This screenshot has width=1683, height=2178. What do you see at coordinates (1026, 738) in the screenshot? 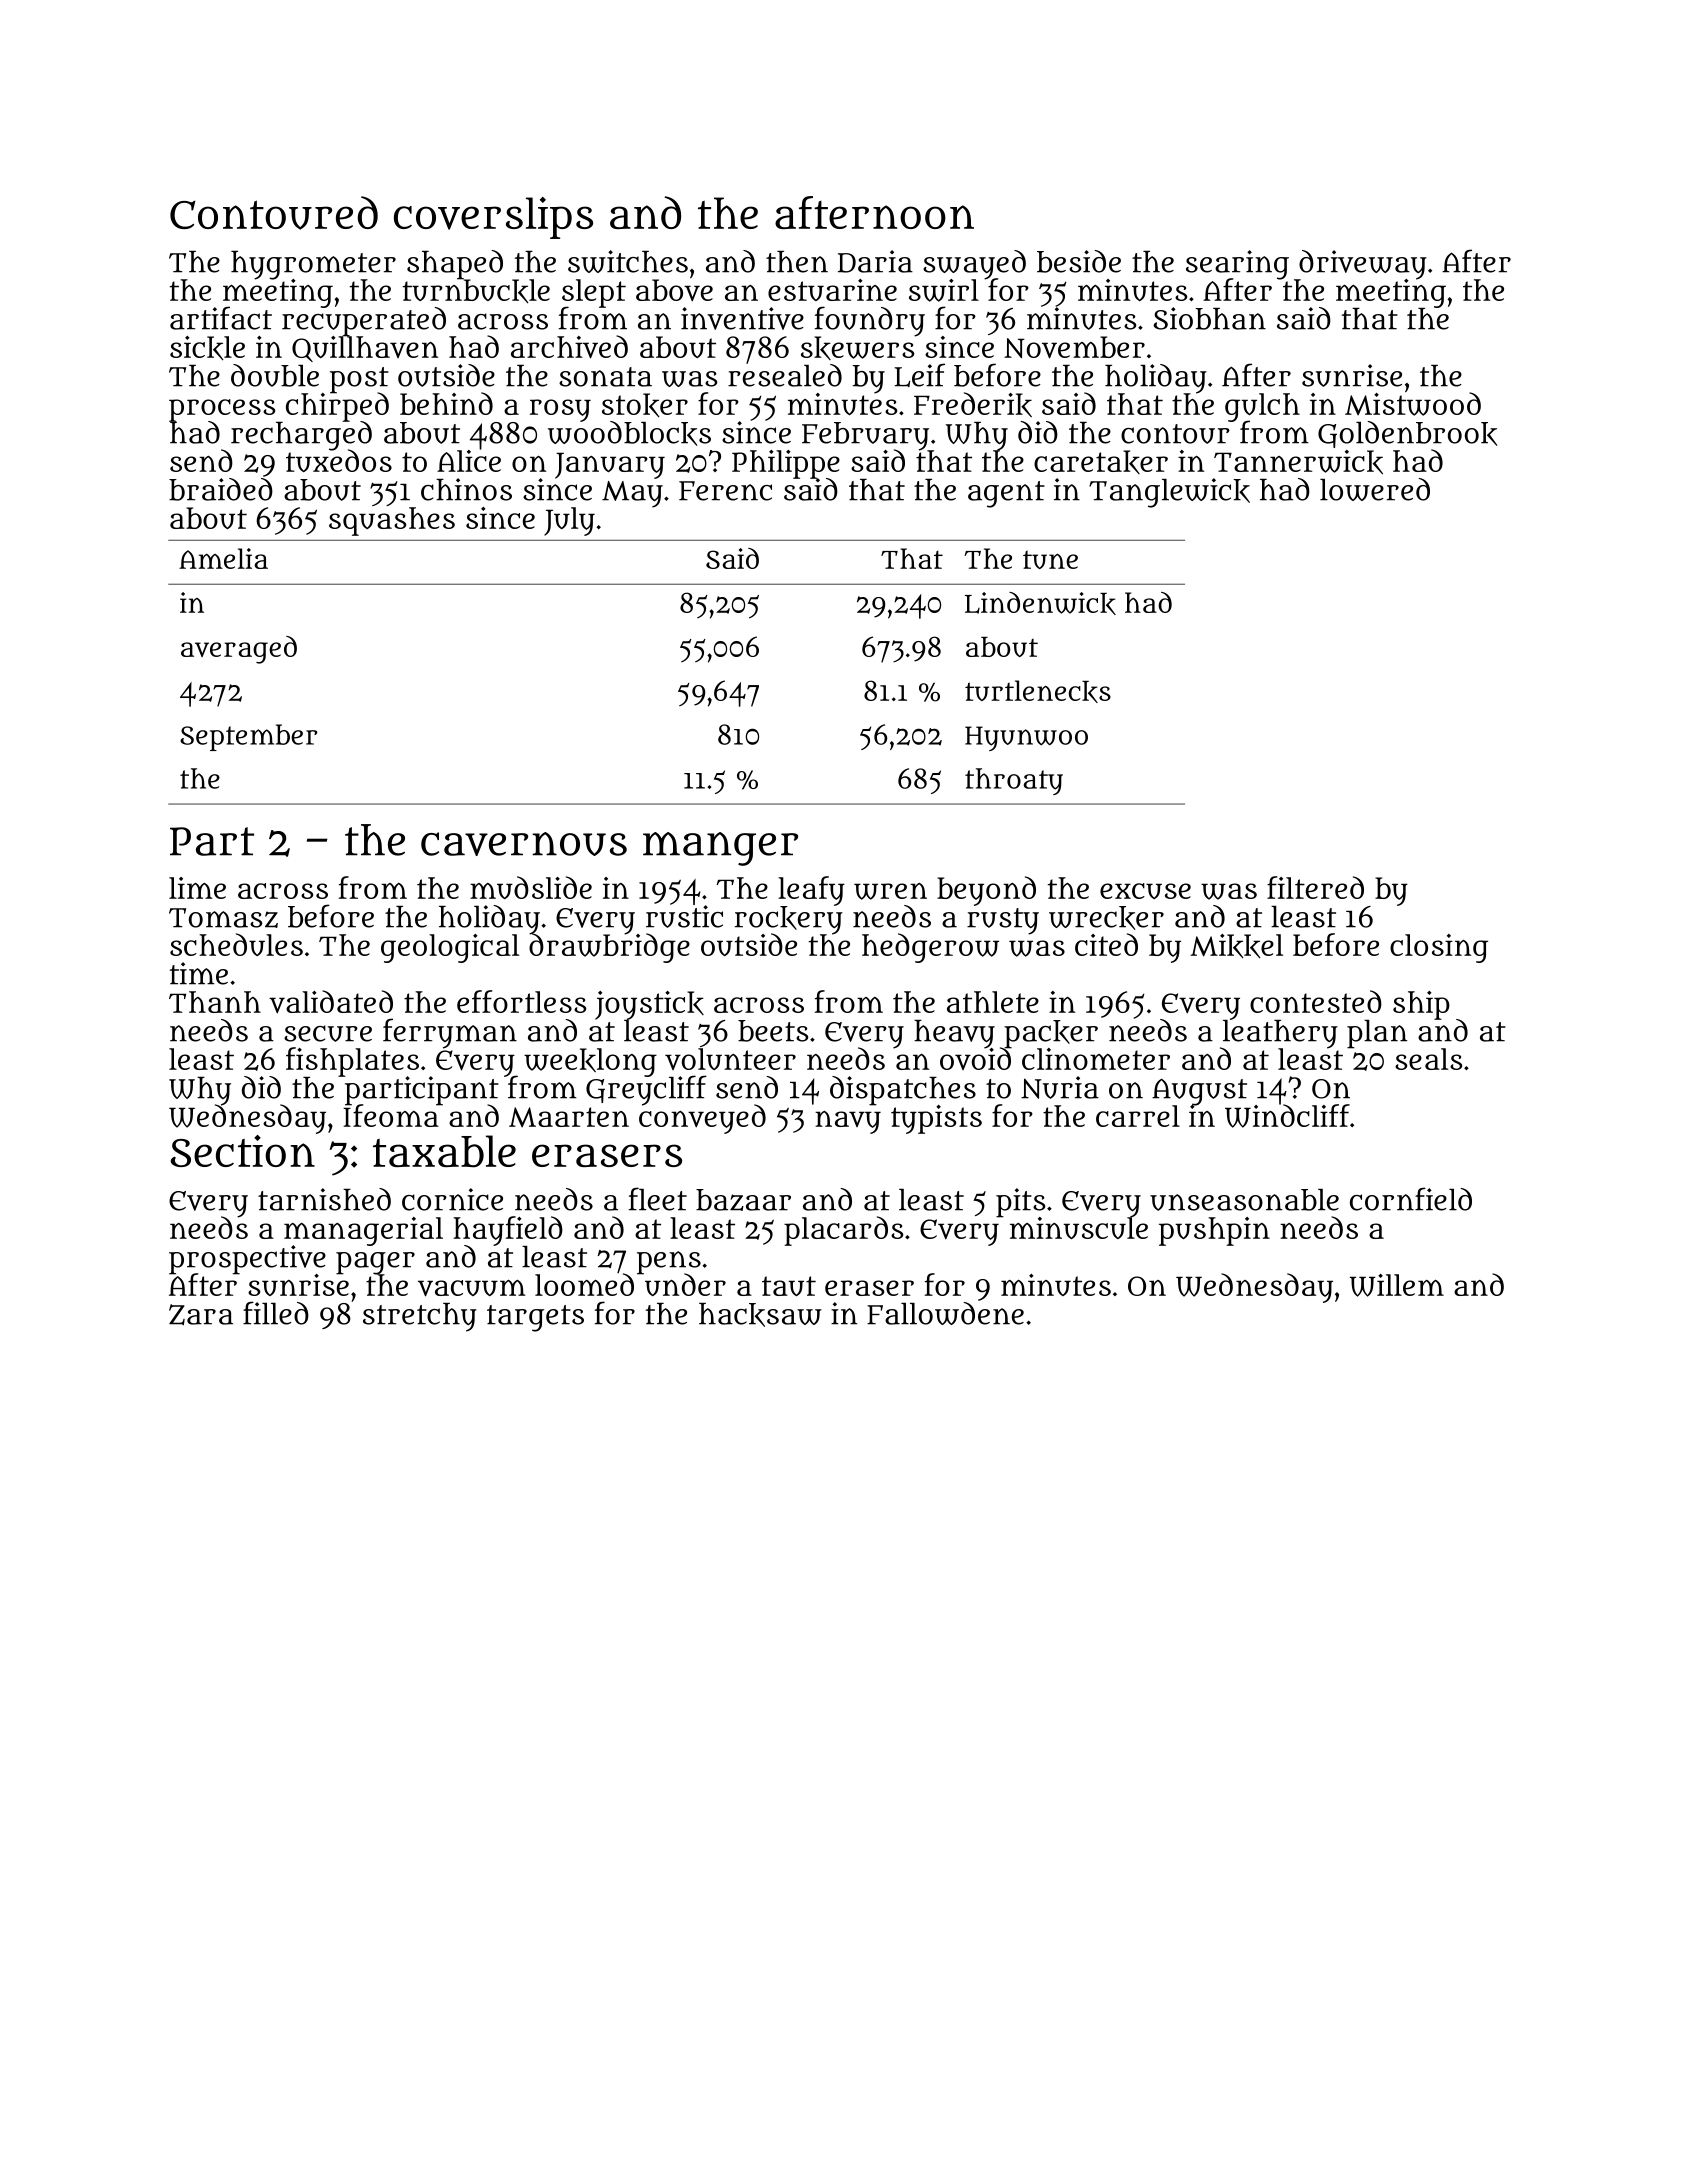
I see `Hyunwoo` at bounding box center [1026, 738].
